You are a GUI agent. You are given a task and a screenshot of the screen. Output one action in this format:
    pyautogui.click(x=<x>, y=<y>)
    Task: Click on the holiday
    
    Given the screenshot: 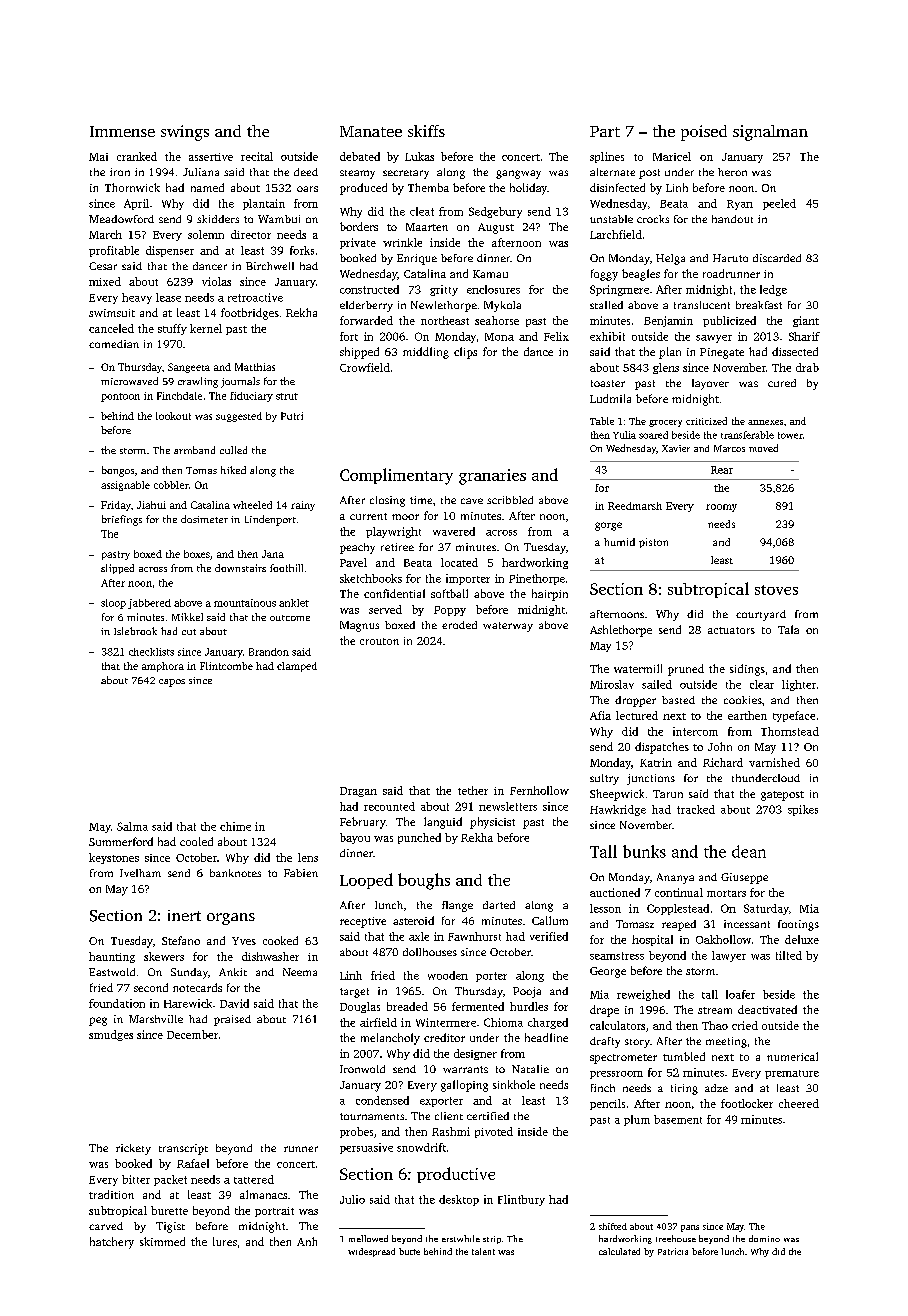 What is the action you would take?
    pyautogui.click(x=528, y=189)
